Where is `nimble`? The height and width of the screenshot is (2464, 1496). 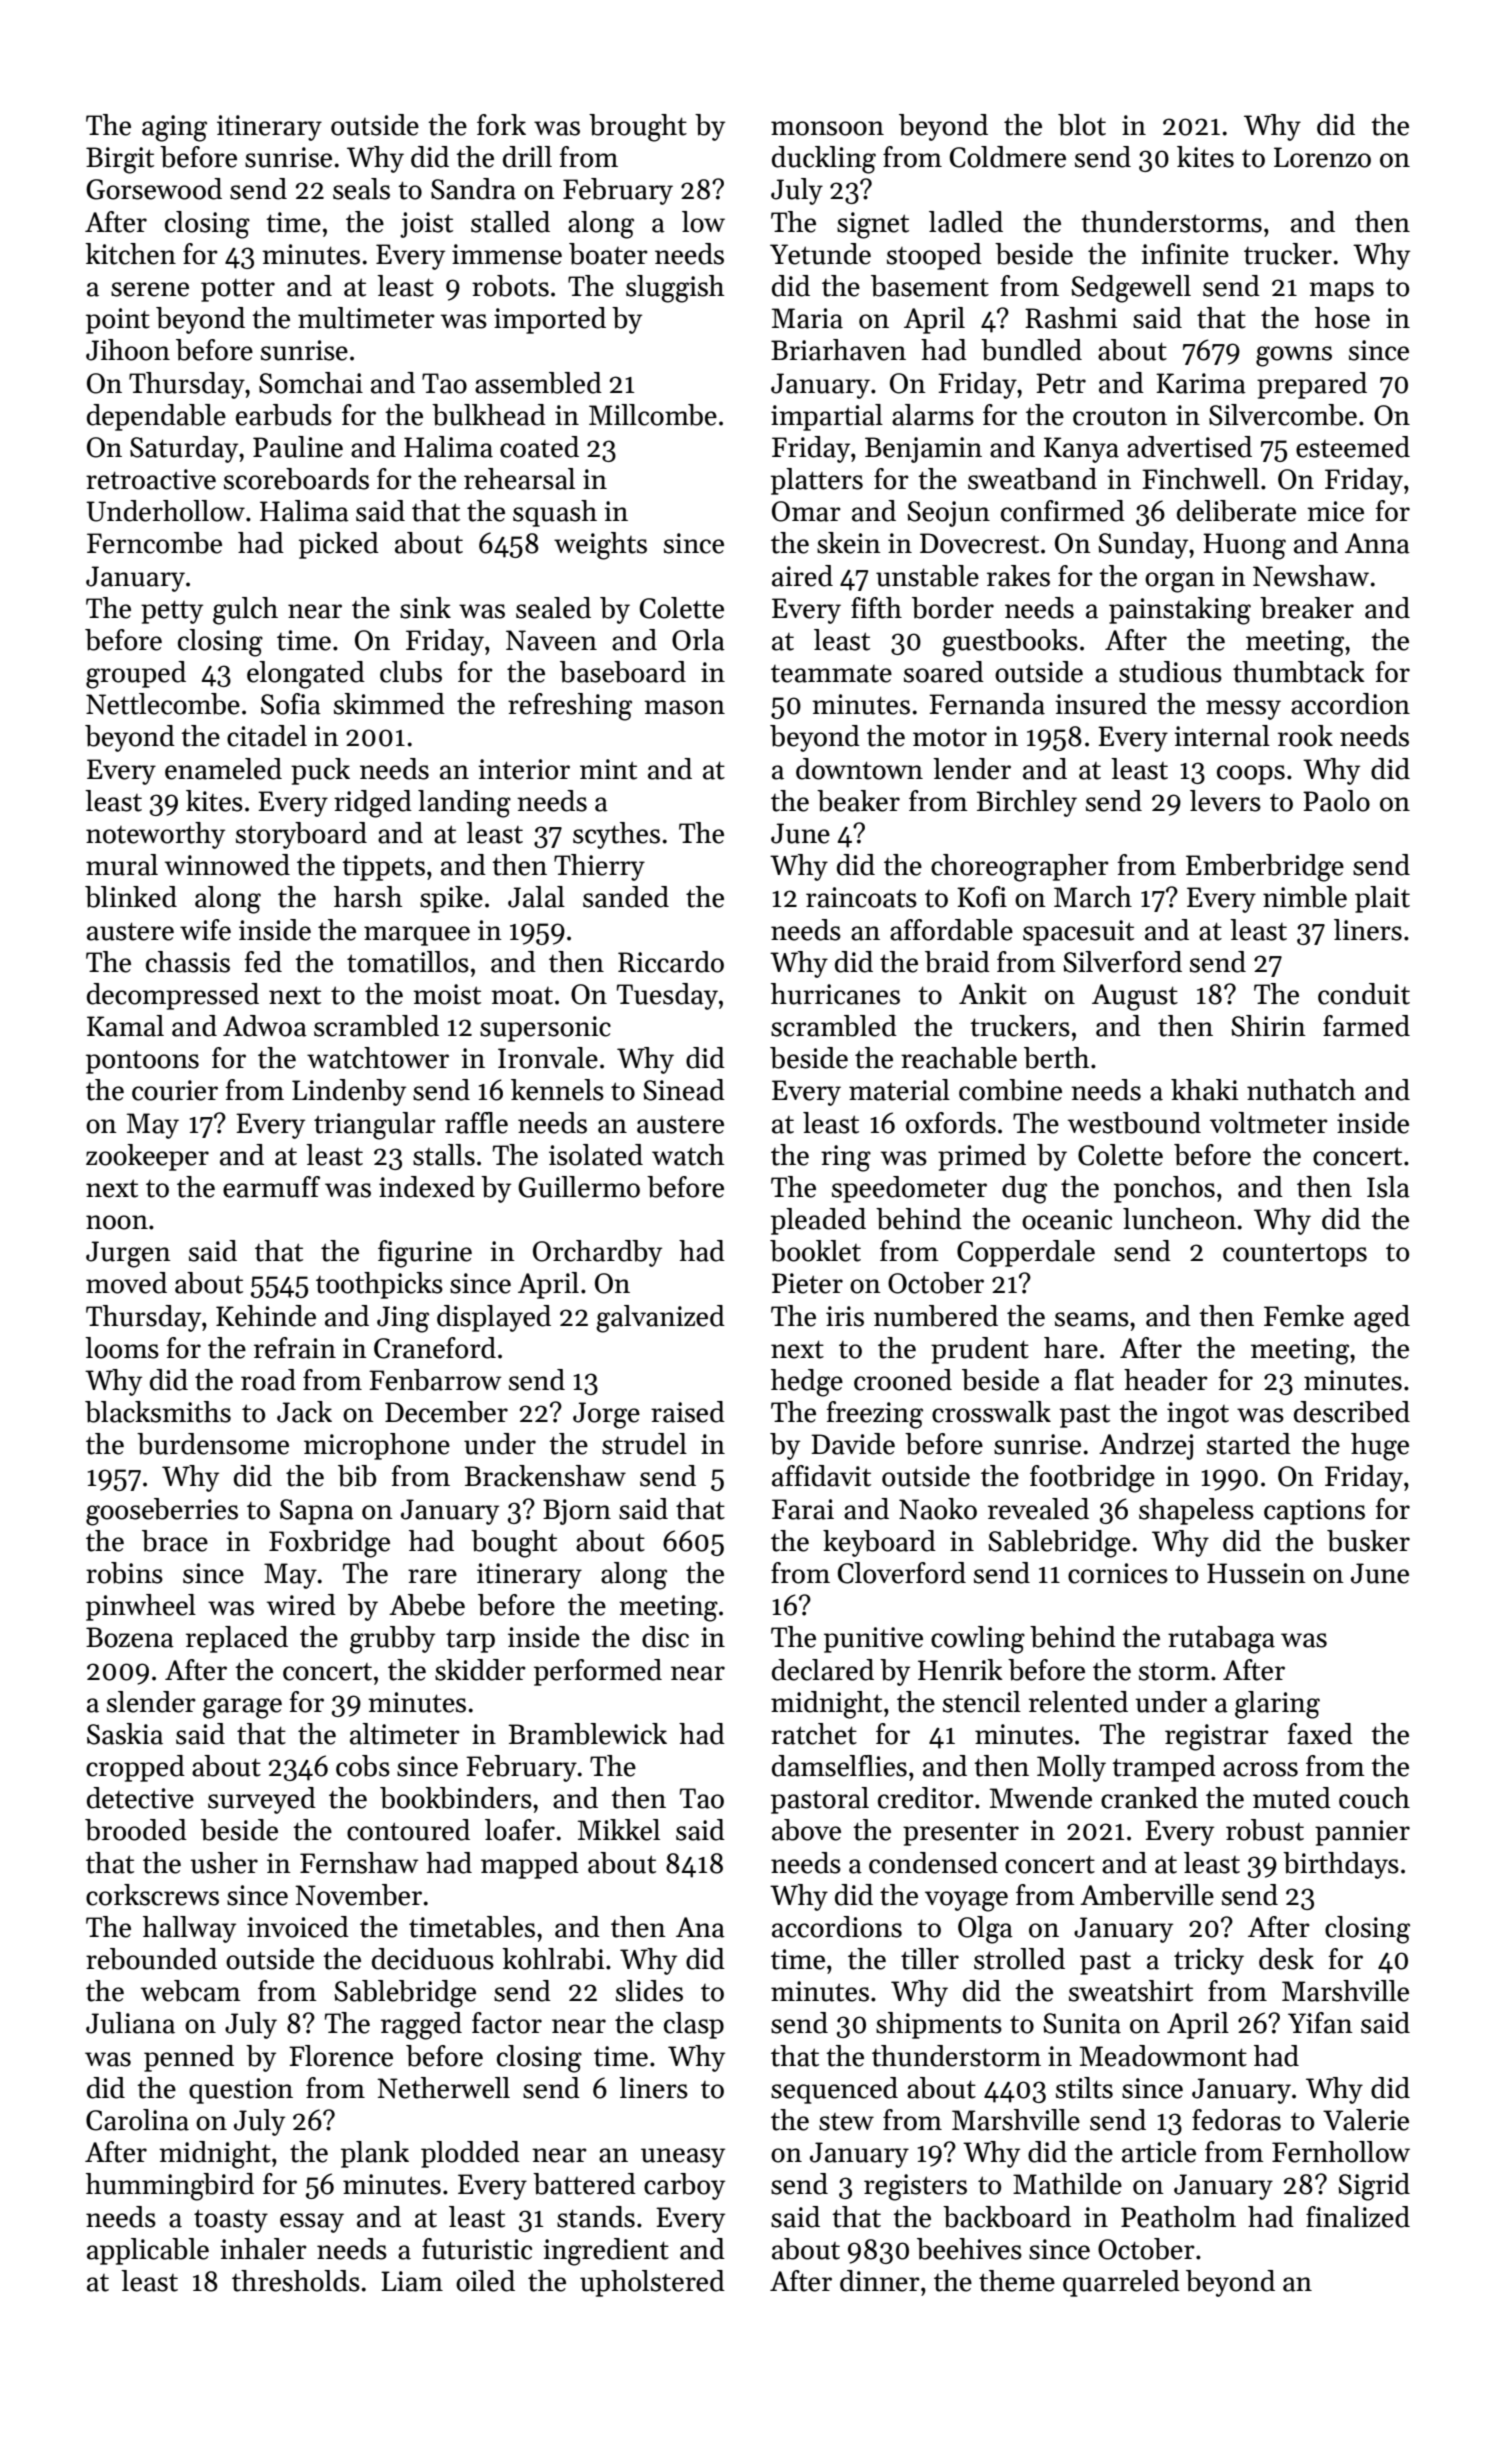
nimble is located at coordinates (1305, 897).
